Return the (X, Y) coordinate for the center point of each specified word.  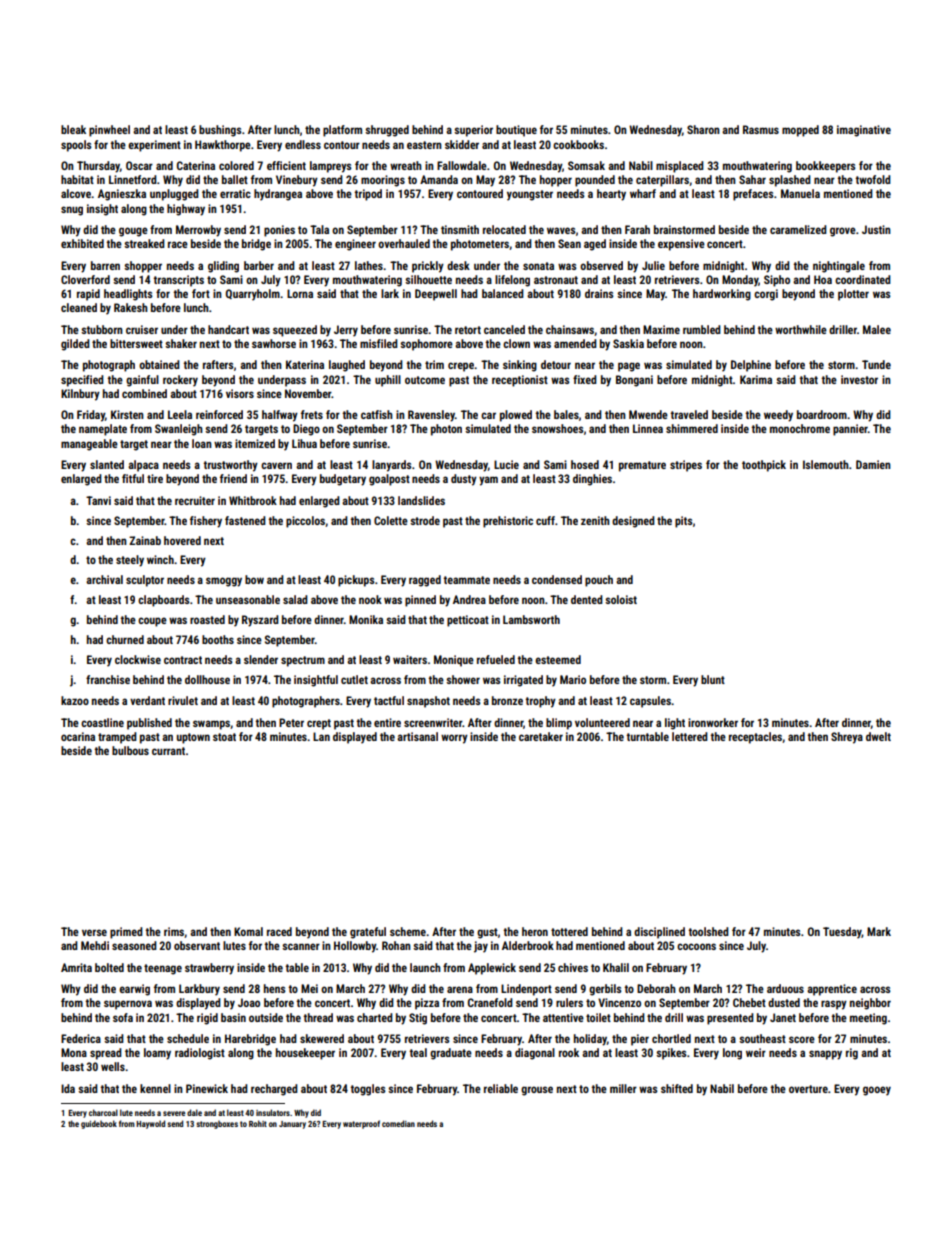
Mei (309, 988)
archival (104, 579)
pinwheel (109, 131)
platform (342, 131)
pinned (420, 601)
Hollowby (355, 947)
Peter (291, 722)
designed (633, 522)
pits (684, 522)
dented (587, 599)
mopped (800, 131)
